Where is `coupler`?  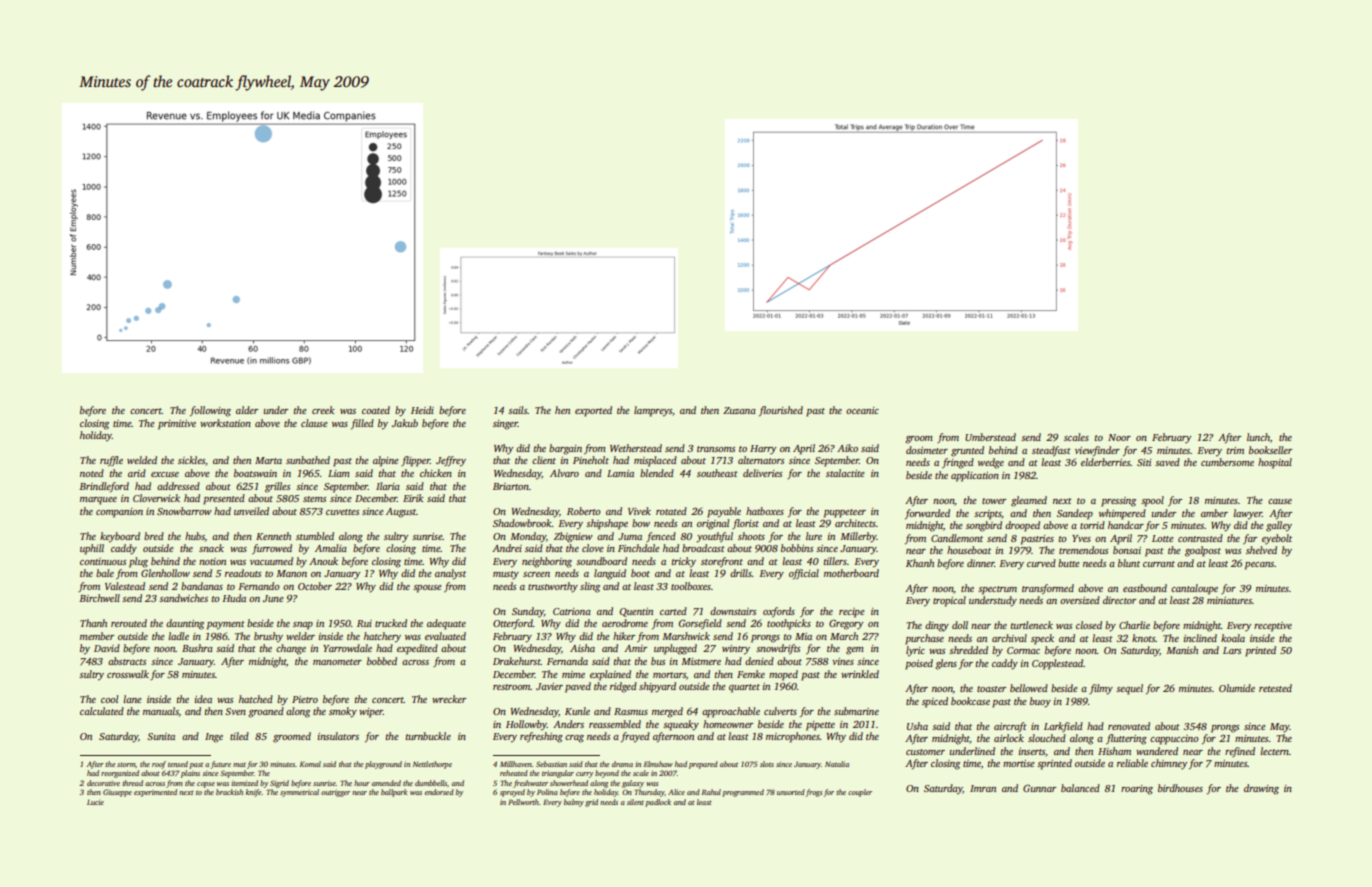 coupler is located at coordinates (860, 793).
